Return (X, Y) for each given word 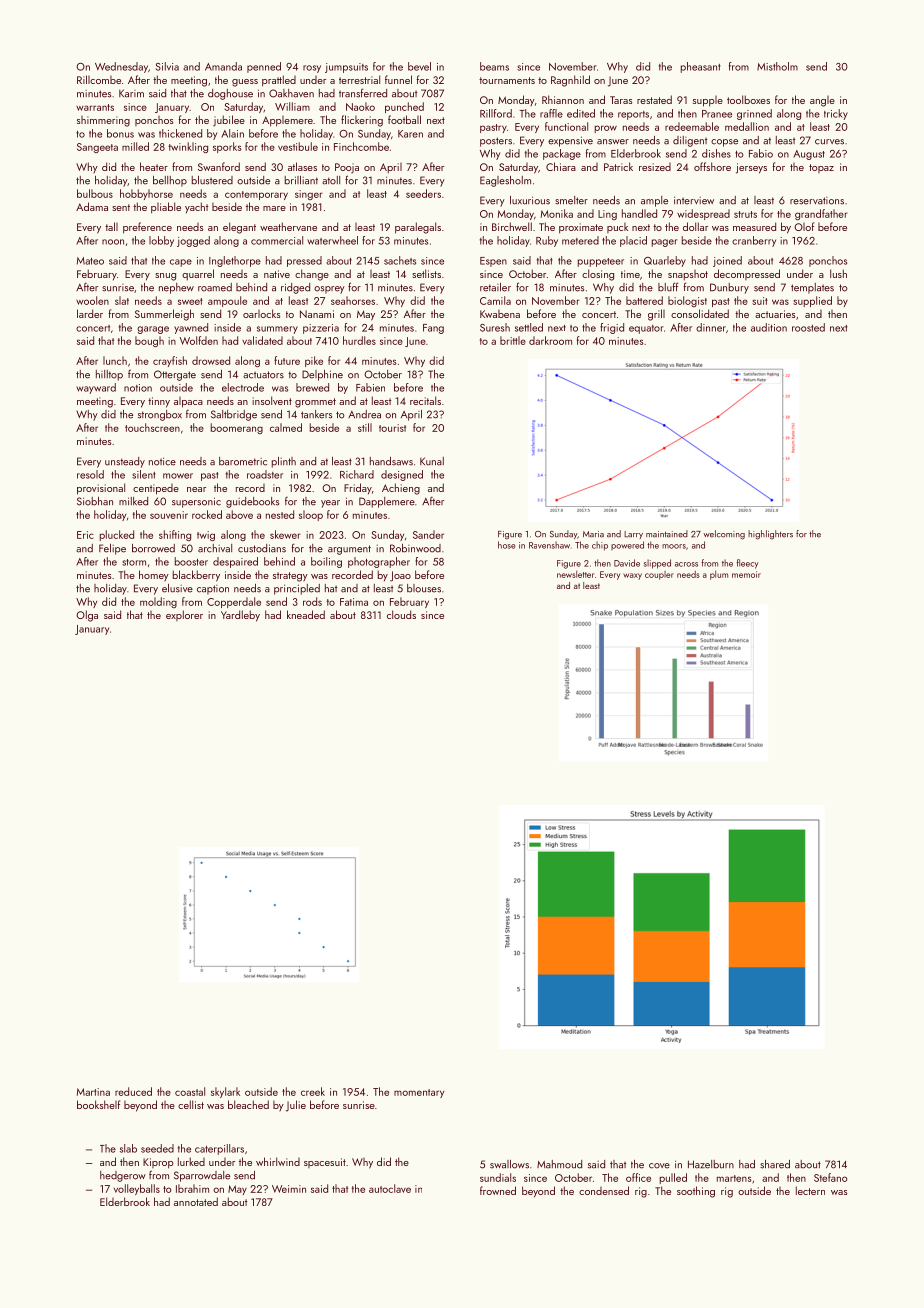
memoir (746, 574)
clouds (401, 614)
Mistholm (777, 66)
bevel (419, 66)
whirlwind (278, 1161)
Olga (87, 616)
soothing (696, 1192)
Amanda (223, 66)
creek (313, 1091)
